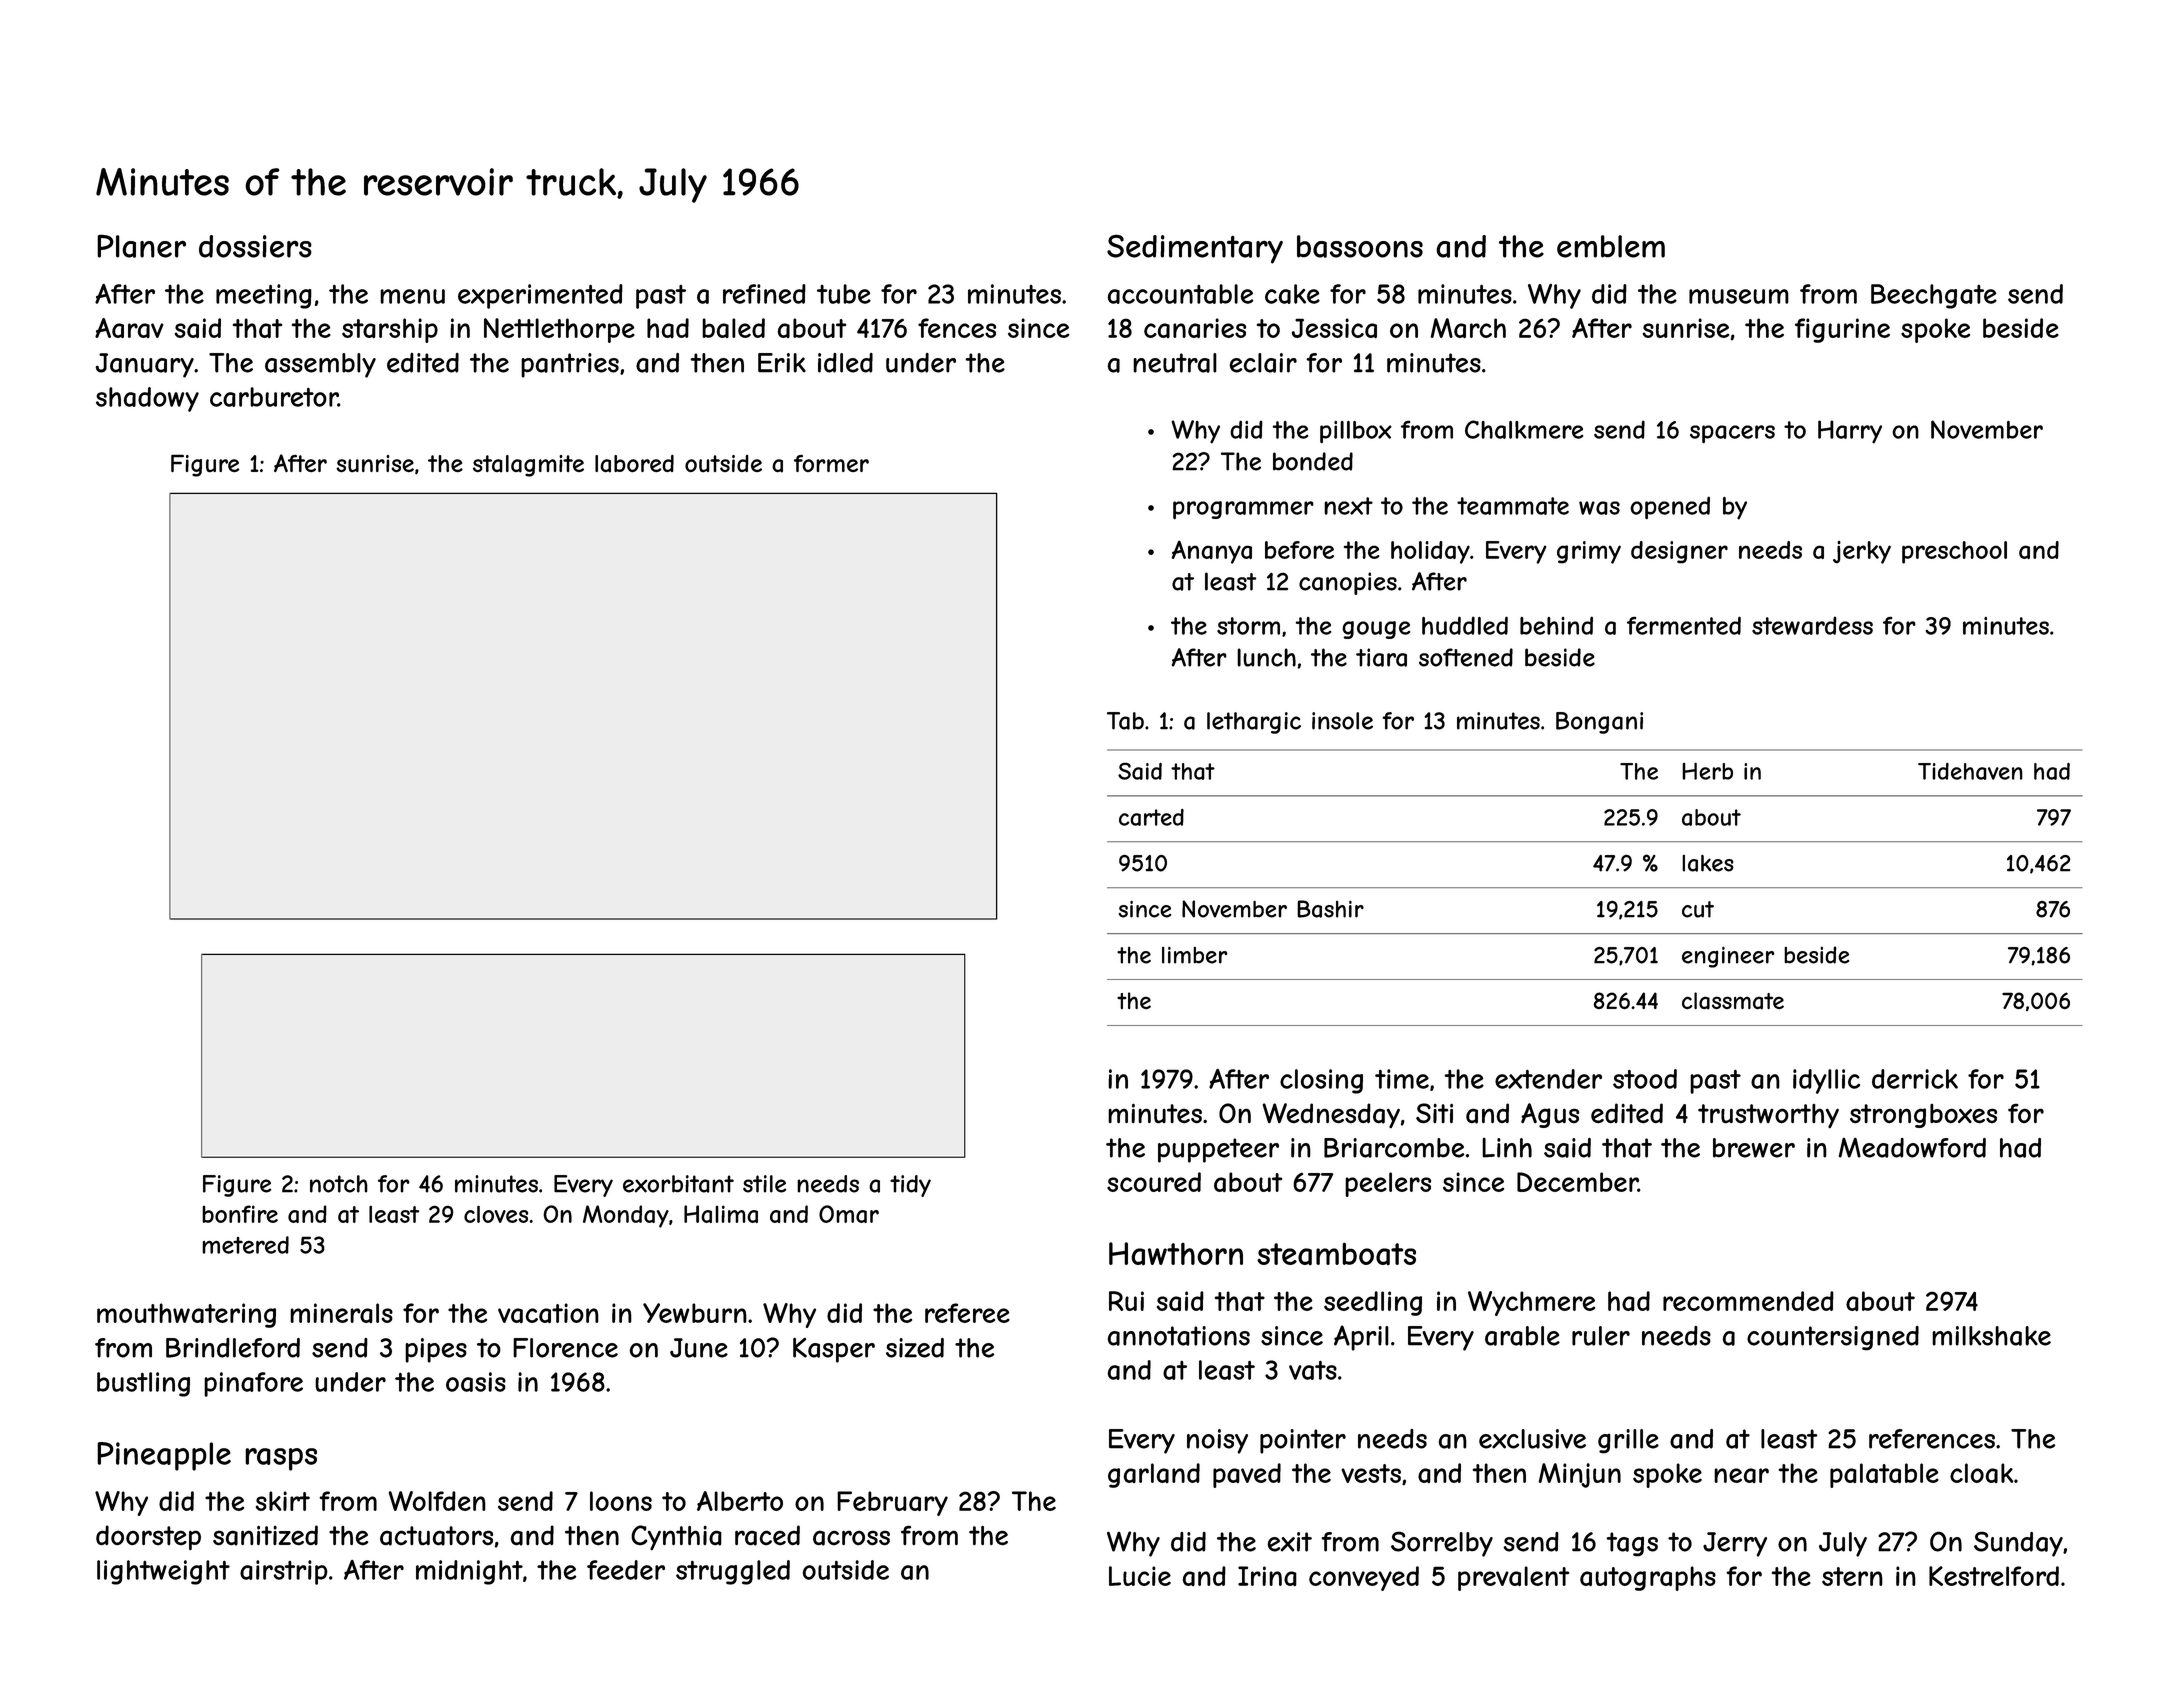  I want to click on references, so click(1932, 1439).
